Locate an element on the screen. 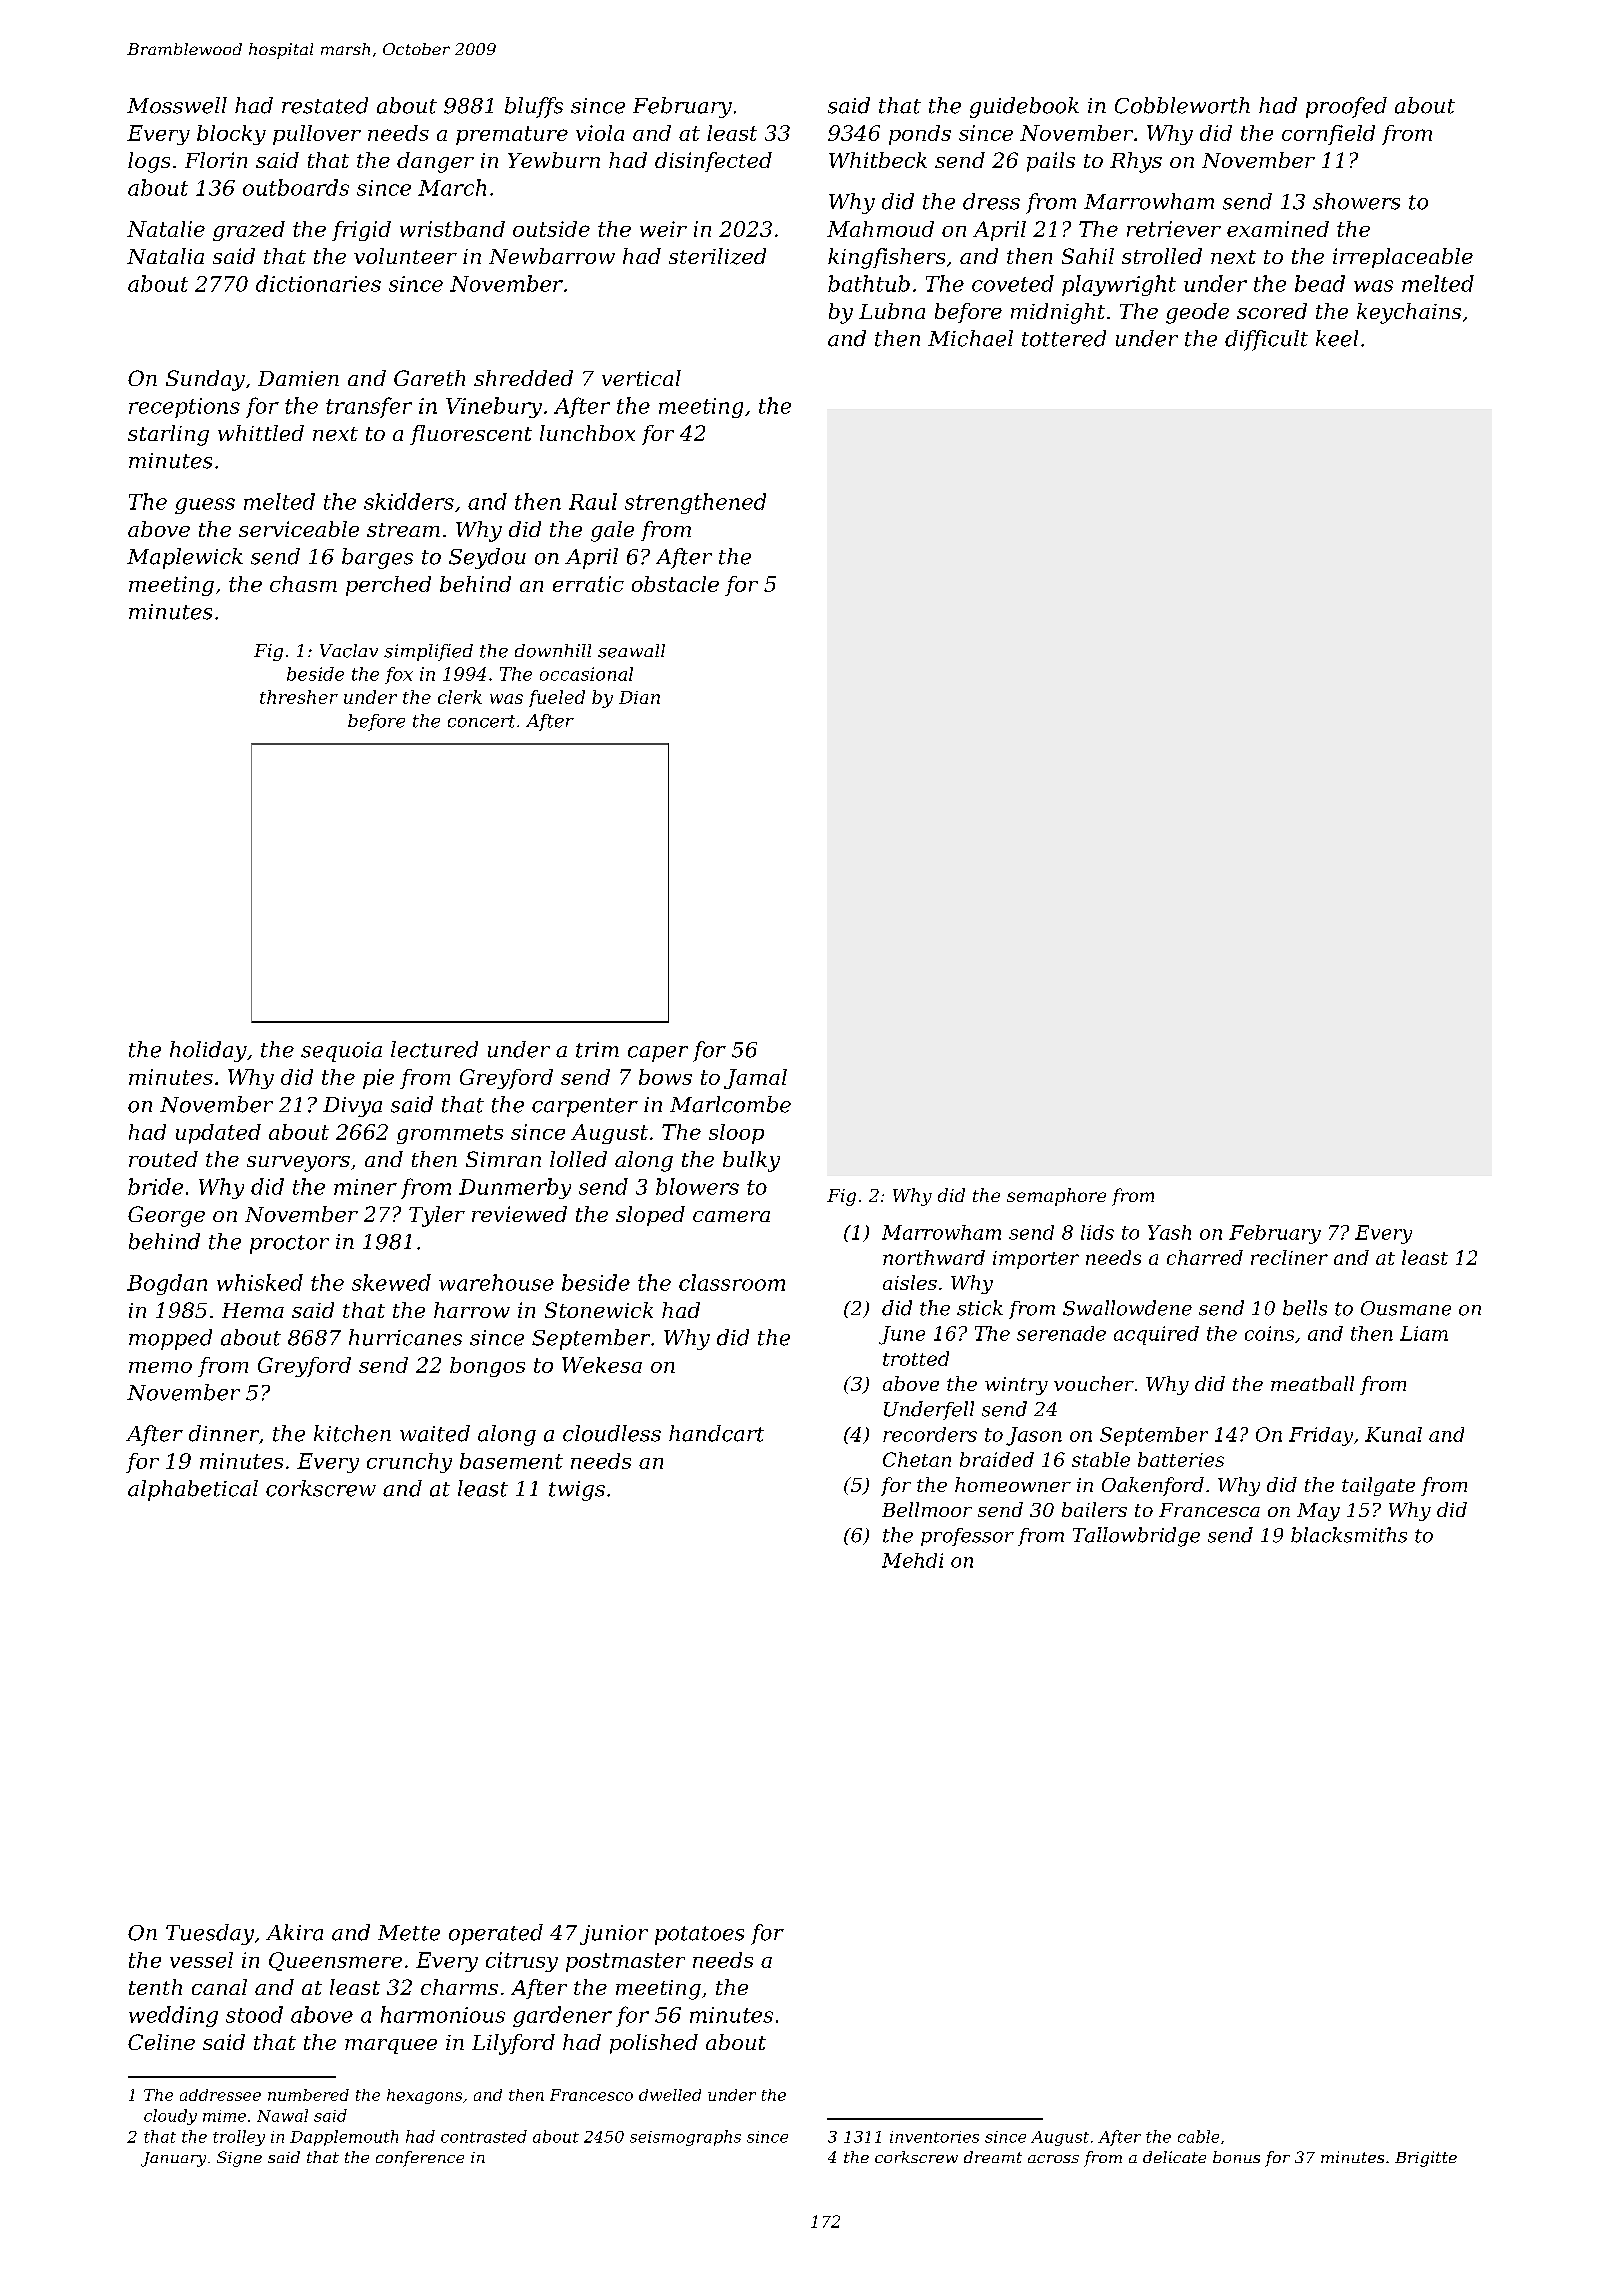  Kunal is located at coordinates (1393, 1434).
